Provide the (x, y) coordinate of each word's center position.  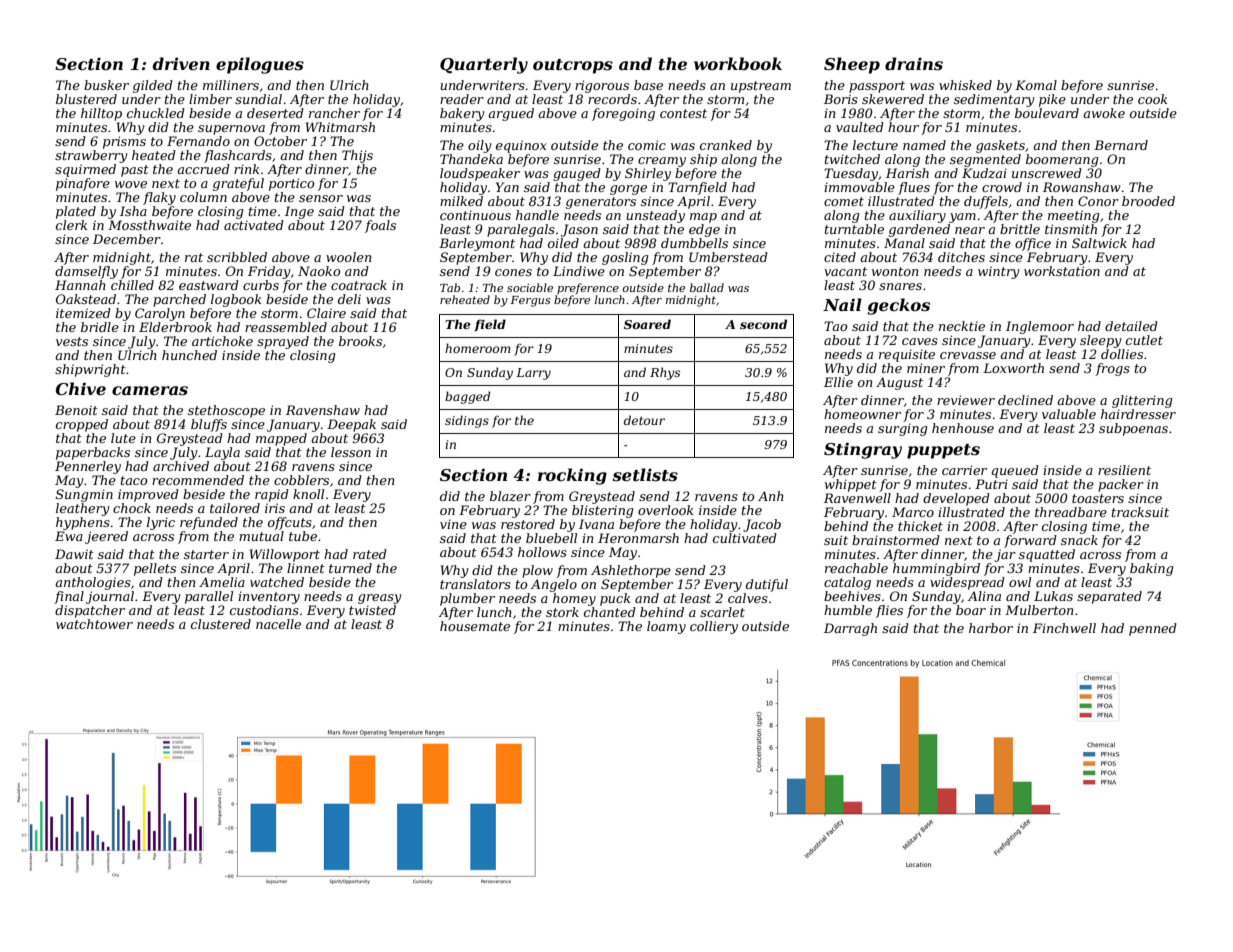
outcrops (573, 66)
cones (513, 272)
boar (971, 610)
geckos (898, 306)
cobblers (301, 480)
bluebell (551, 538)
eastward (209, 285)
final (69, 597)
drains (914, 63)
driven (181, 63)
